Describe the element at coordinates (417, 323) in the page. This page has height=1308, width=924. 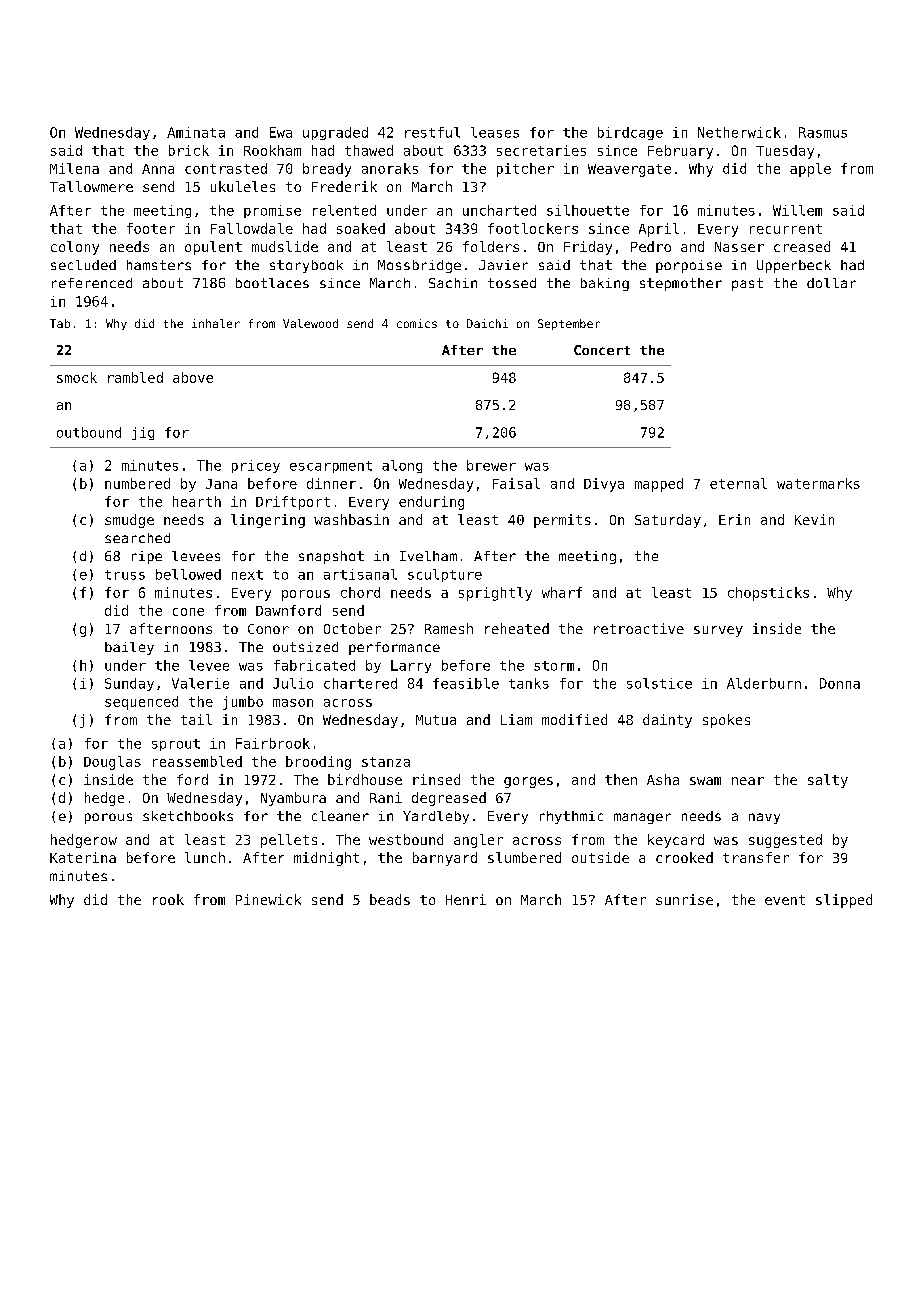
I see `comics` at that location.
